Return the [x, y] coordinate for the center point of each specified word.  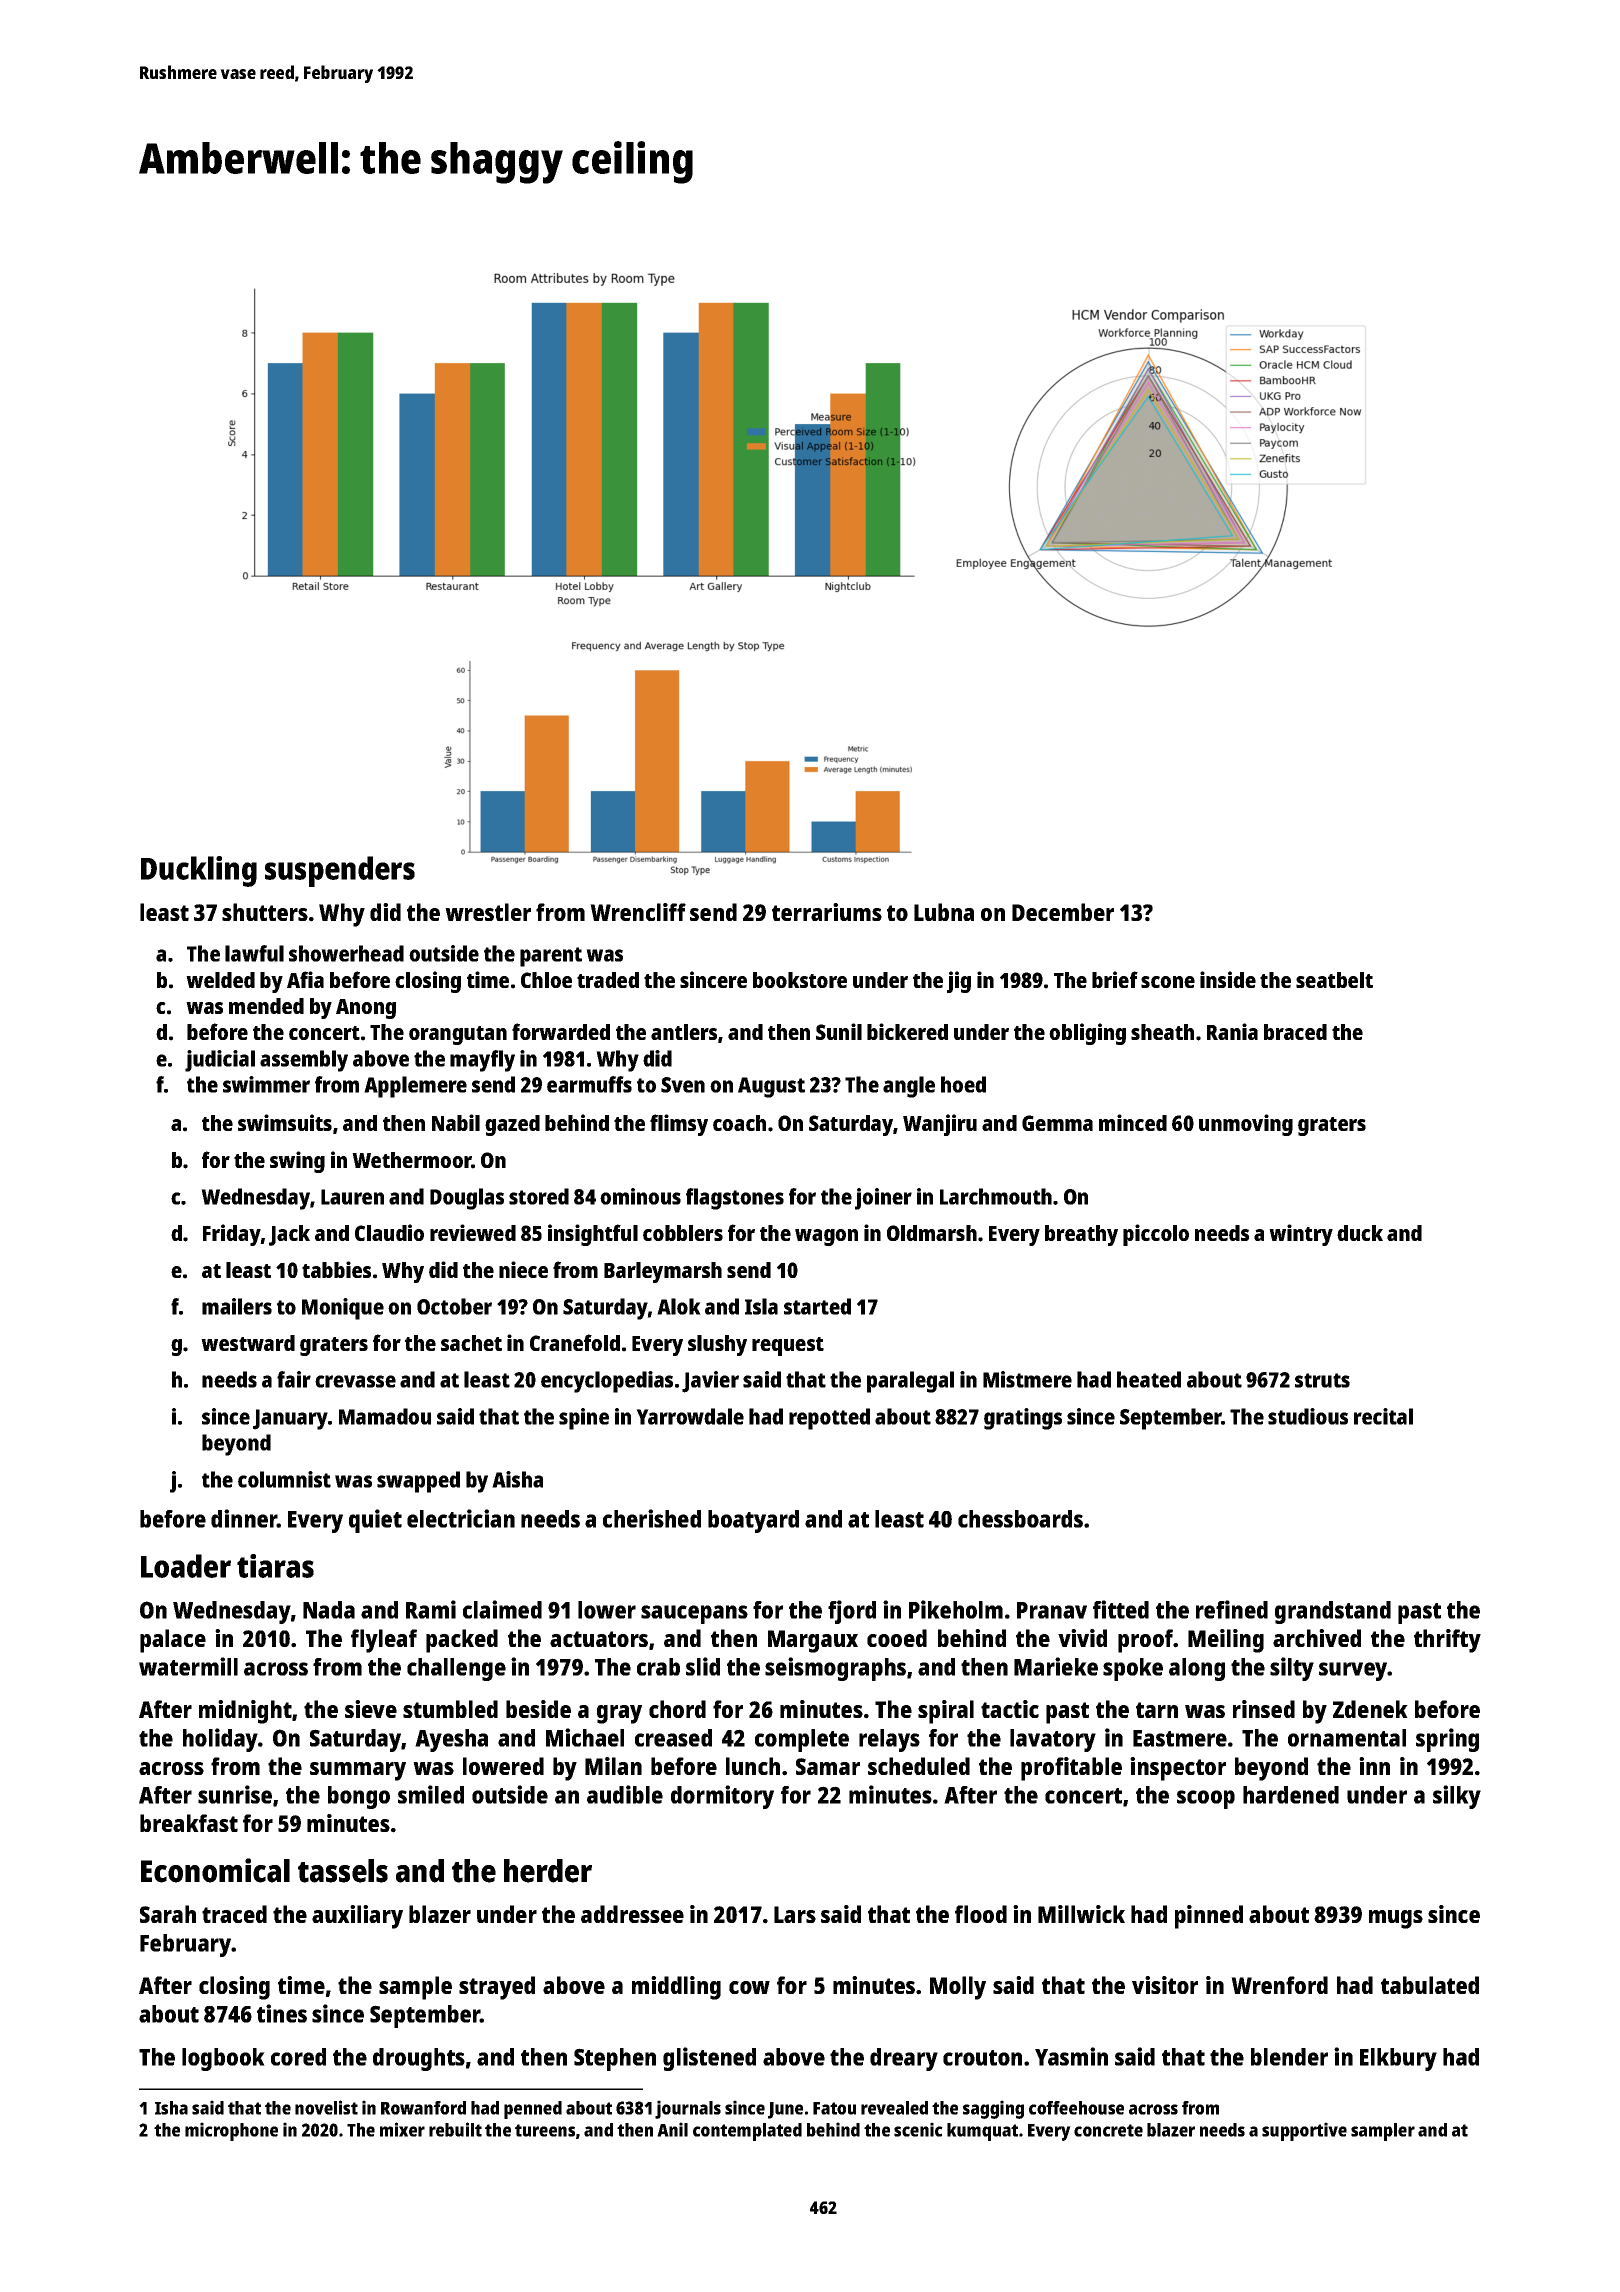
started [817, 1306]
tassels [343, 1871]
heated [1149, 1379]
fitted [1121, 1609]
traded [608, 980]
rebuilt [455, 2129]
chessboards [1020, 1519]
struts [1322, 1380]
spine [584, 1419]
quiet [375, 1521]
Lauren [352, 1197]
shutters [265, 912]
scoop [1206, 1799]
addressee [632, 1914]
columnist [284, 1479]
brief [1115, 979]
